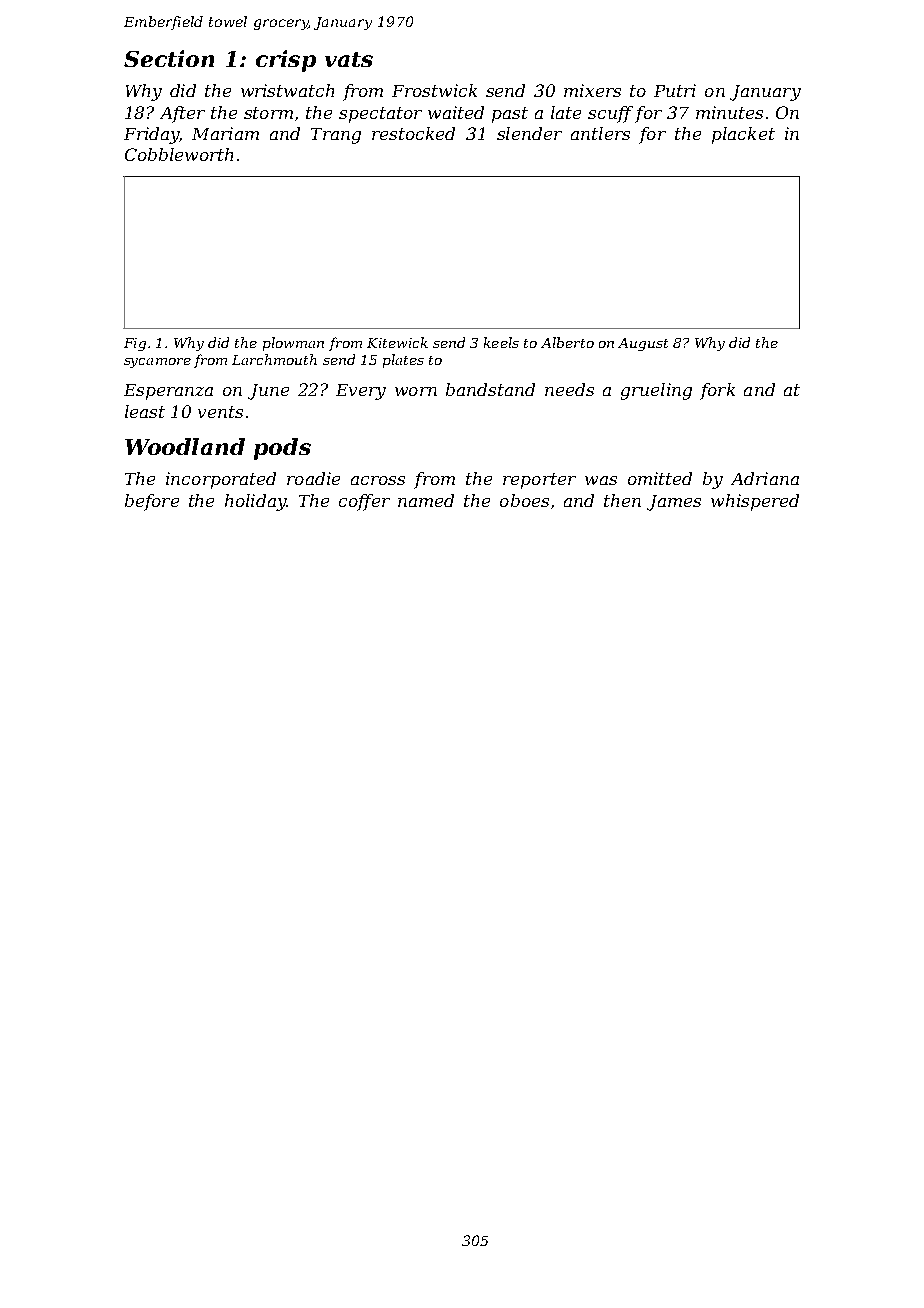 The width and height of the page is (924, 1308). Describe the element at coordinates (755, 502) in the page. I see `whispered` at that location.
